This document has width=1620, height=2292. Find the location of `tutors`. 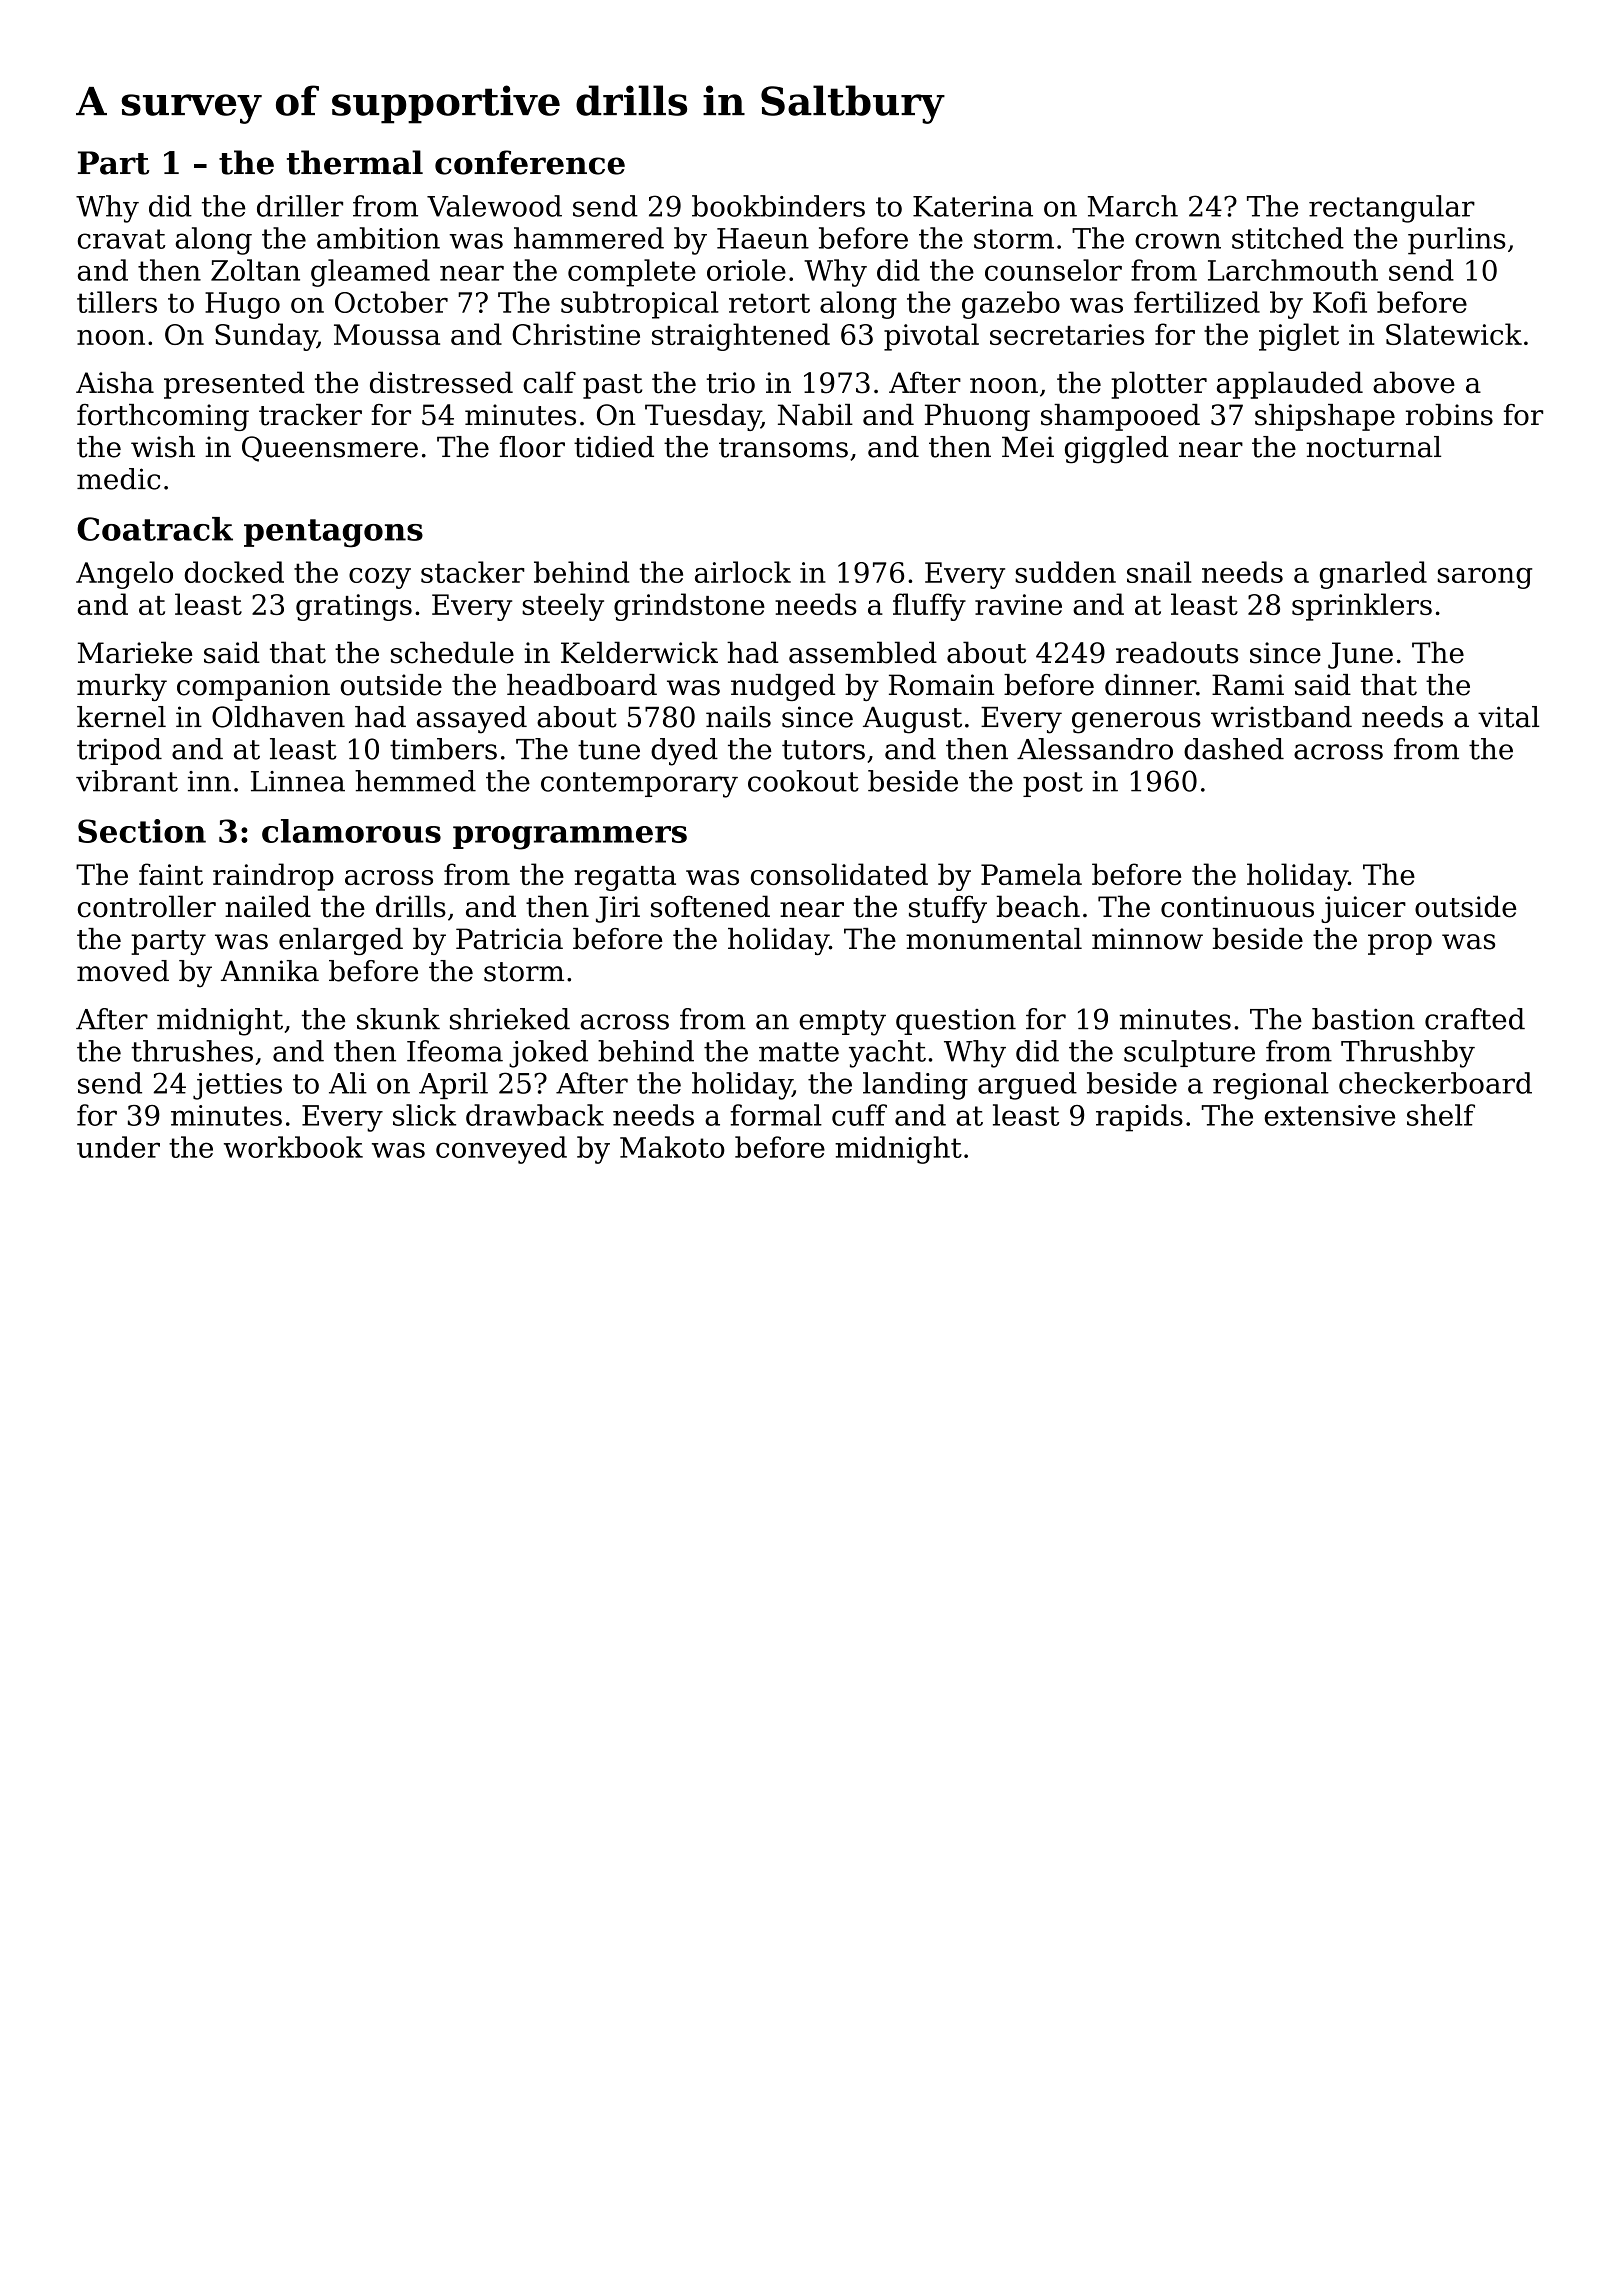

tutors is located at coordinates (823, 750).
